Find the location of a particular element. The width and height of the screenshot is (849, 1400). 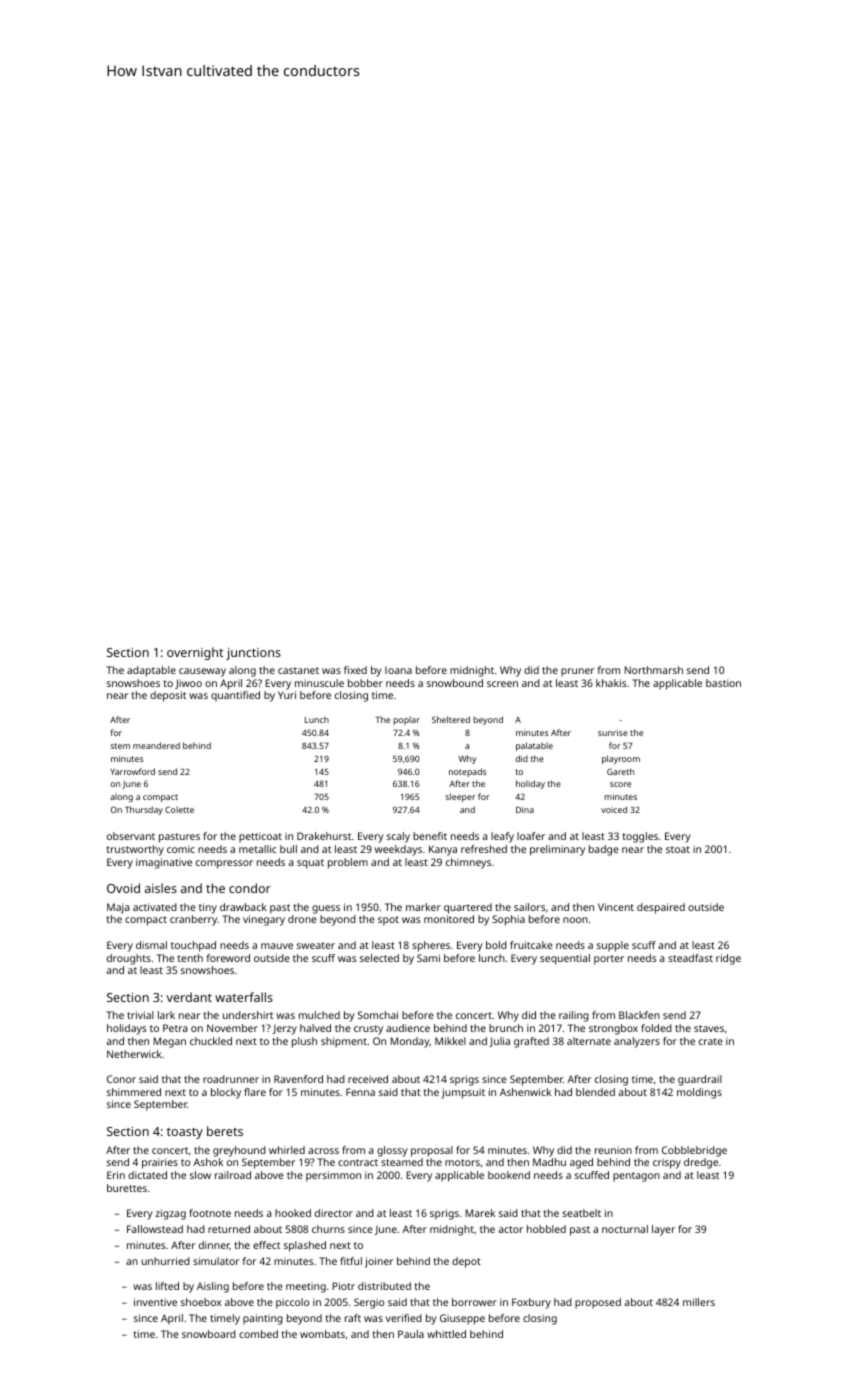

dredge is located at coordinates (701, 1163).
